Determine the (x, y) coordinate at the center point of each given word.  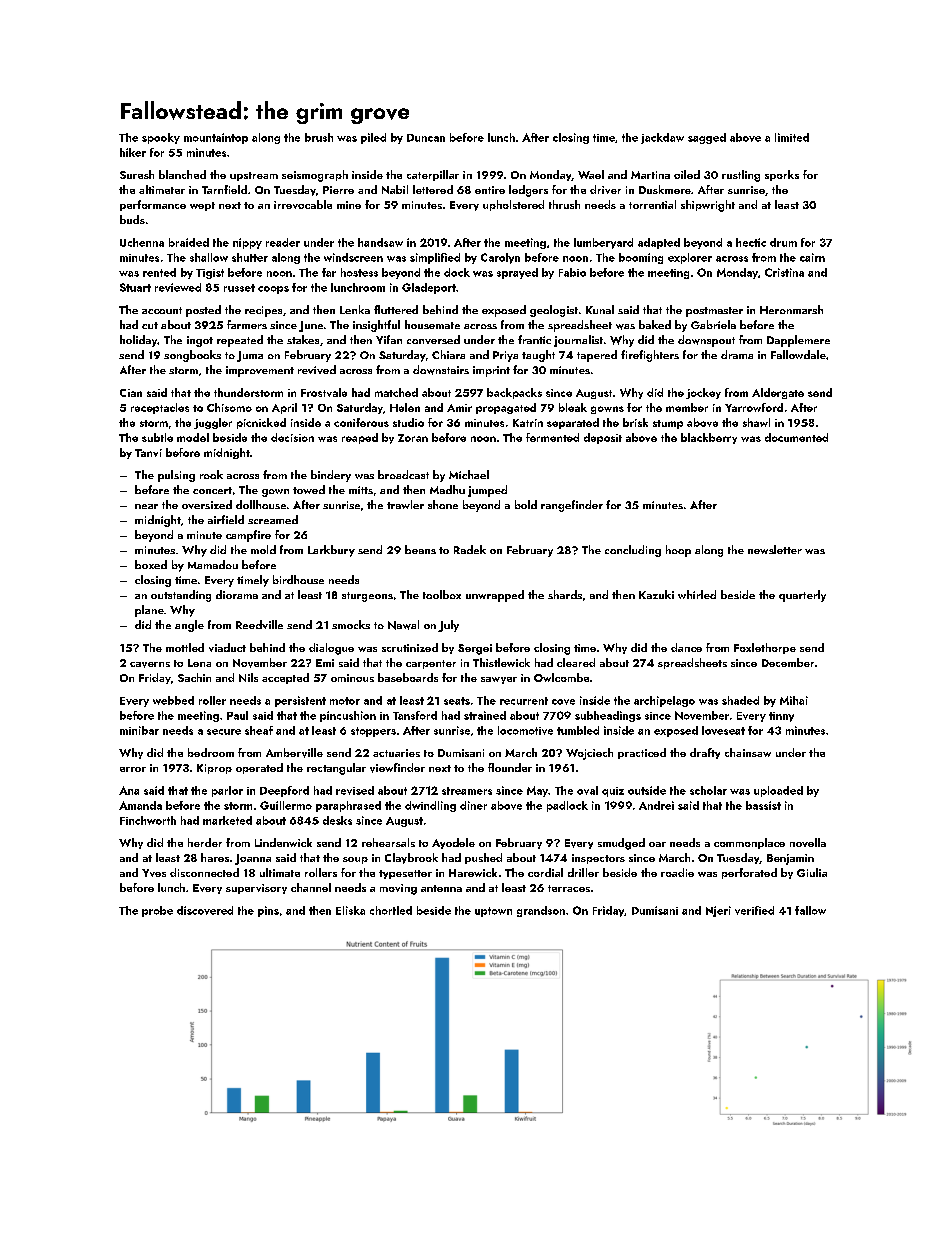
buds (132, 219)
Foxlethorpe (765, 648)
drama (737, 354)
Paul (237, 715)
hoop (678, 551)
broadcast (403, 474)
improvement (260, 371)
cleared (576, 662)
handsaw (380, 242)
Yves (154, 873)
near (146, 506)
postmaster (714, 312)
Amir (459, 408)
